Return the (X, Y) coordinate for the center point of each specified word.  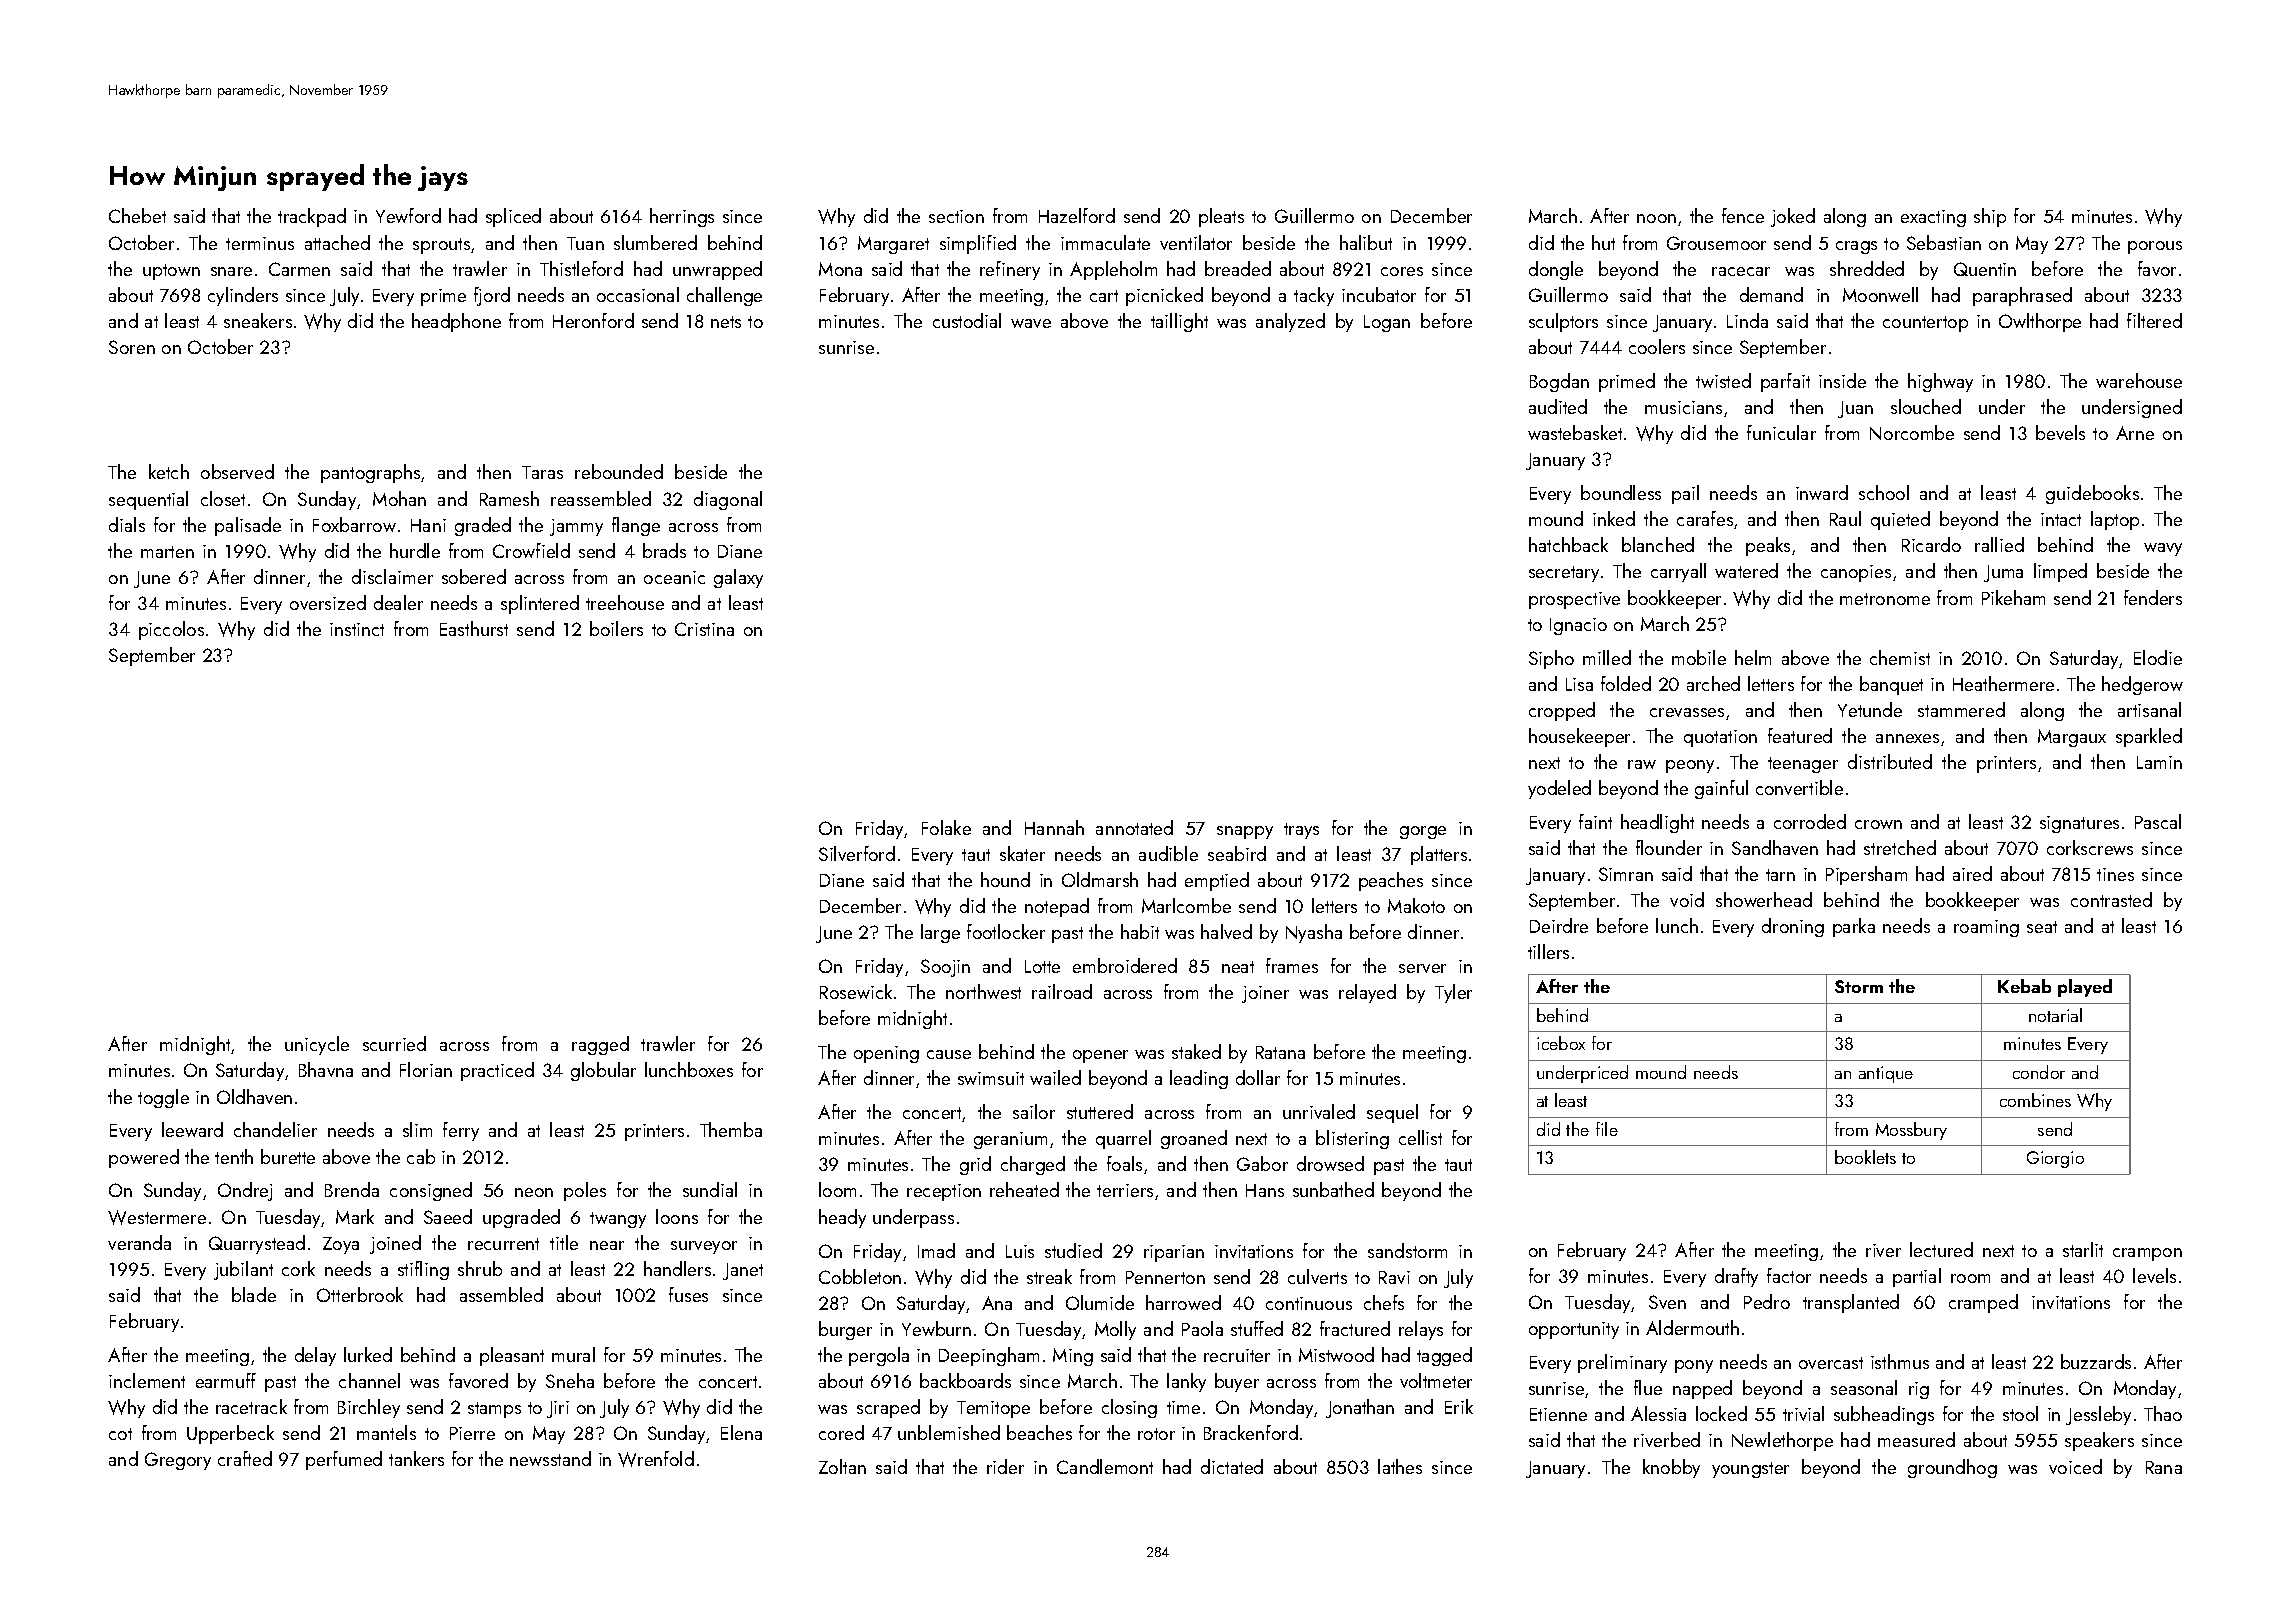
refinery (1010, 270)
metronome (1885, 599)
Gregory (178, 1461)
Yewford (408, 215)
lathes (1400, 1466)
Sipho (1551, 659)
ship (1990, 217)
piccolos (171, 630)
